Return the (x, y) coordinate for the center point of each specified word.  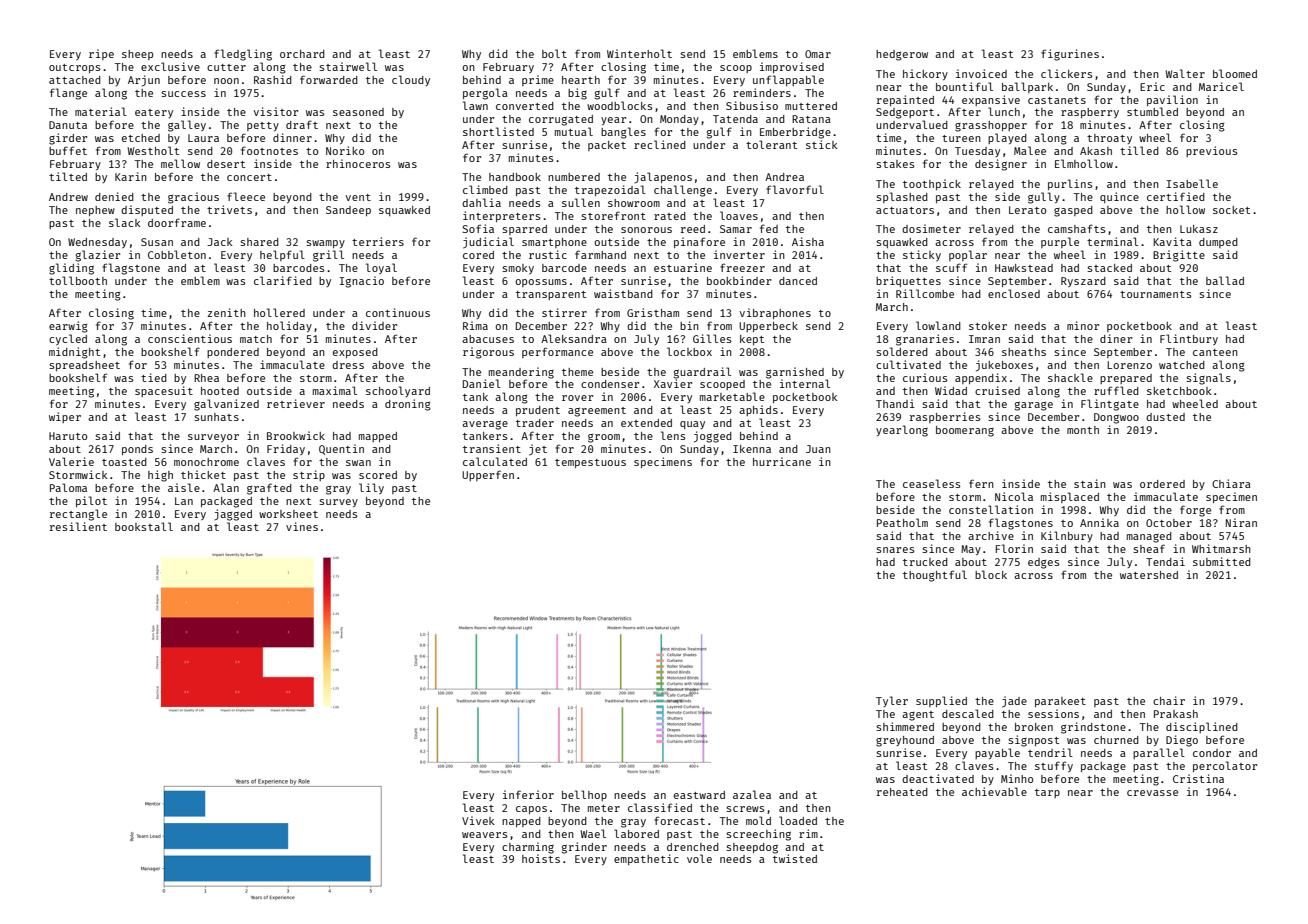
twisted (795, 858)
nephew (95, 211)
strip (309, 475)
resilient (78, 526)
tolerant (771, 144)
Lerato (1027, 210)
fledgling (243, 55)
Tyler (892, 701)
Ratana (811, 119)
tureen (961, 138)
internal (805, 383)
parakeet (1060, 702)
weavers (484, 835)
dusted (1165, 417)
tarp (1047, 793)
